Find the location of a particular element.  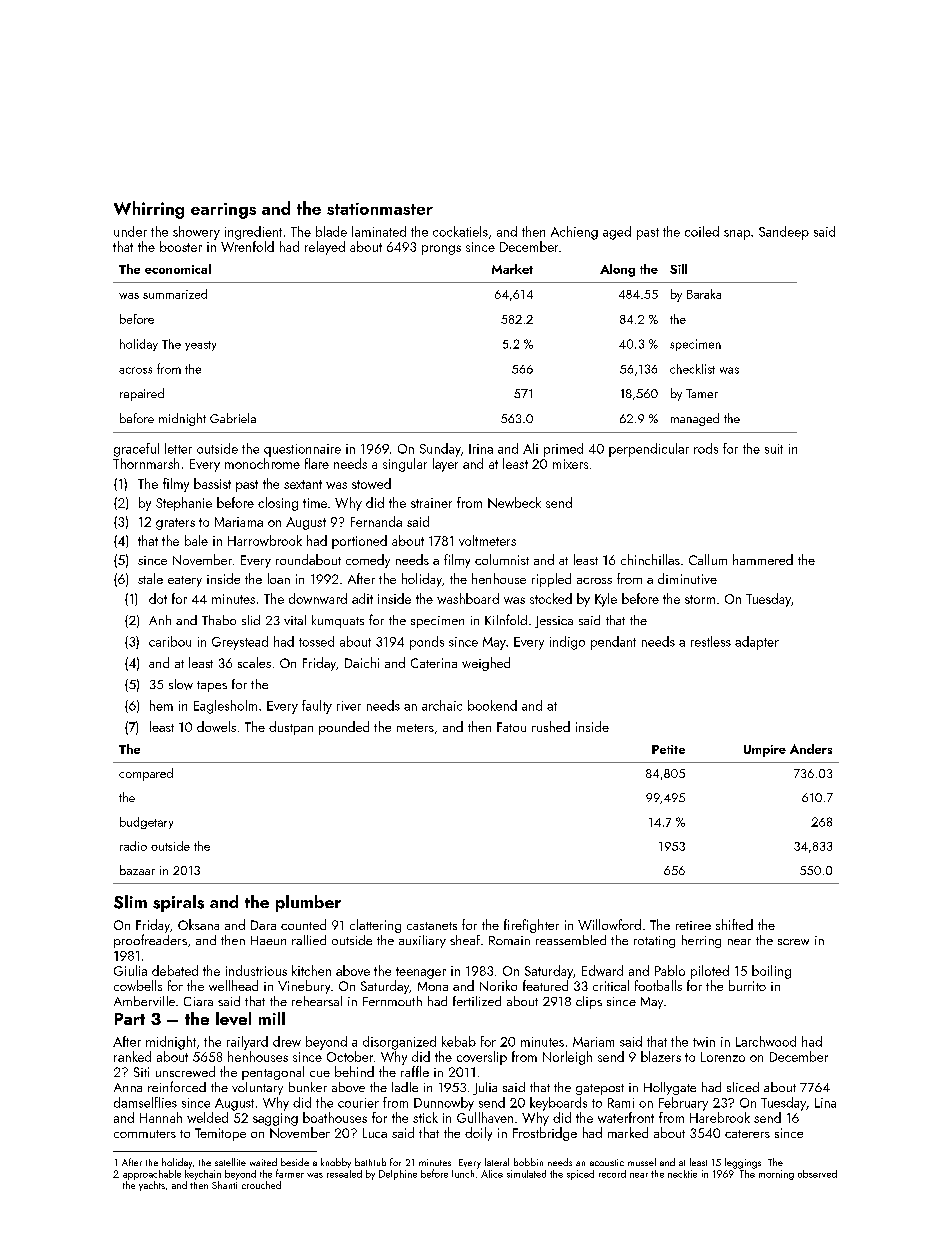

ponds is located at coordinates (427, 643).
